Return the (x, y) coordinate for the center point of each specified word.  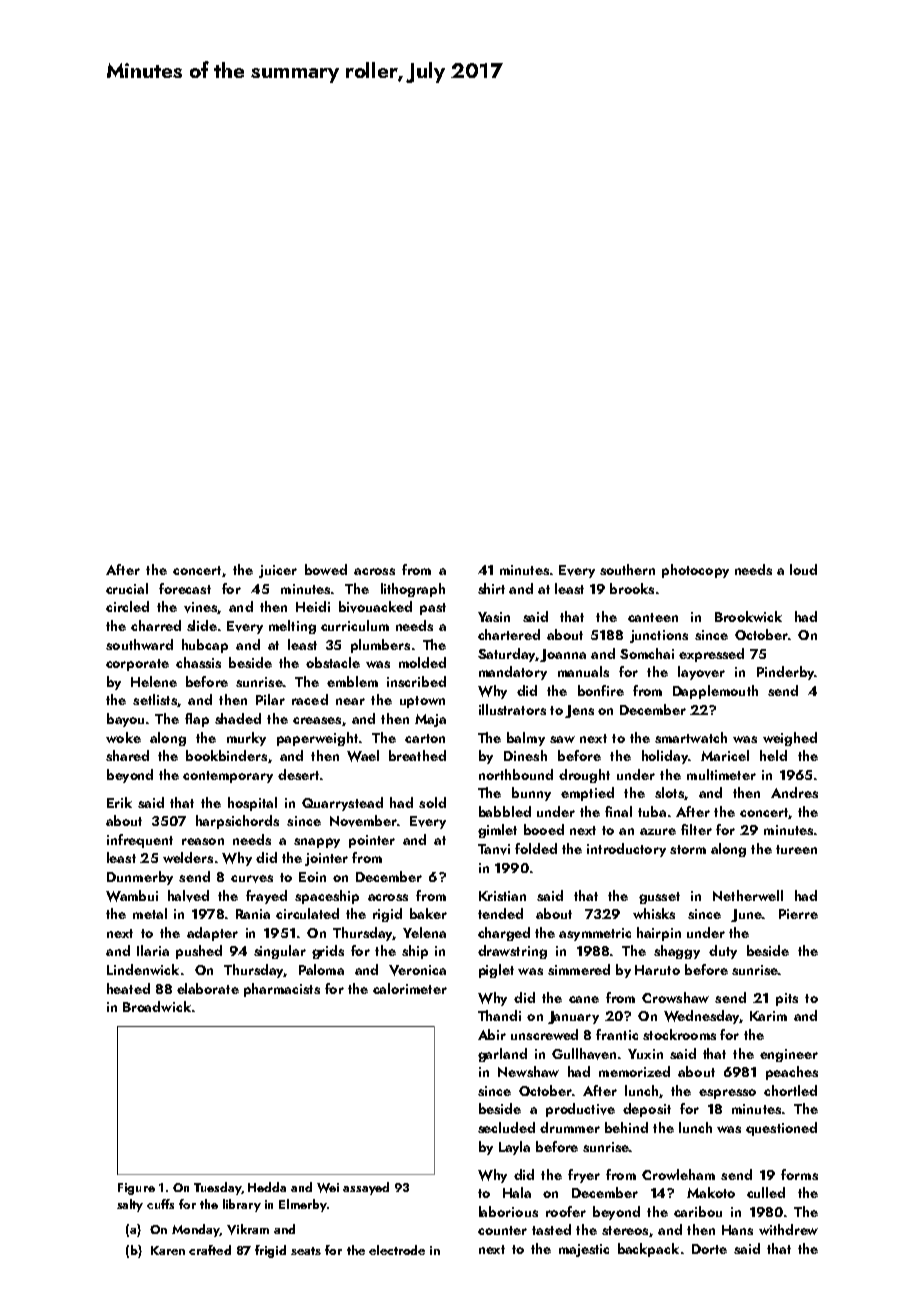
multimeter (721, 774)
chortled (790, 1090)
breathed (417, 755)
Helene (154, 681)
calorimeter (410, 988)
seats (306, 1251)
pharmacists (282, 990)
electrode (397, 1250)
